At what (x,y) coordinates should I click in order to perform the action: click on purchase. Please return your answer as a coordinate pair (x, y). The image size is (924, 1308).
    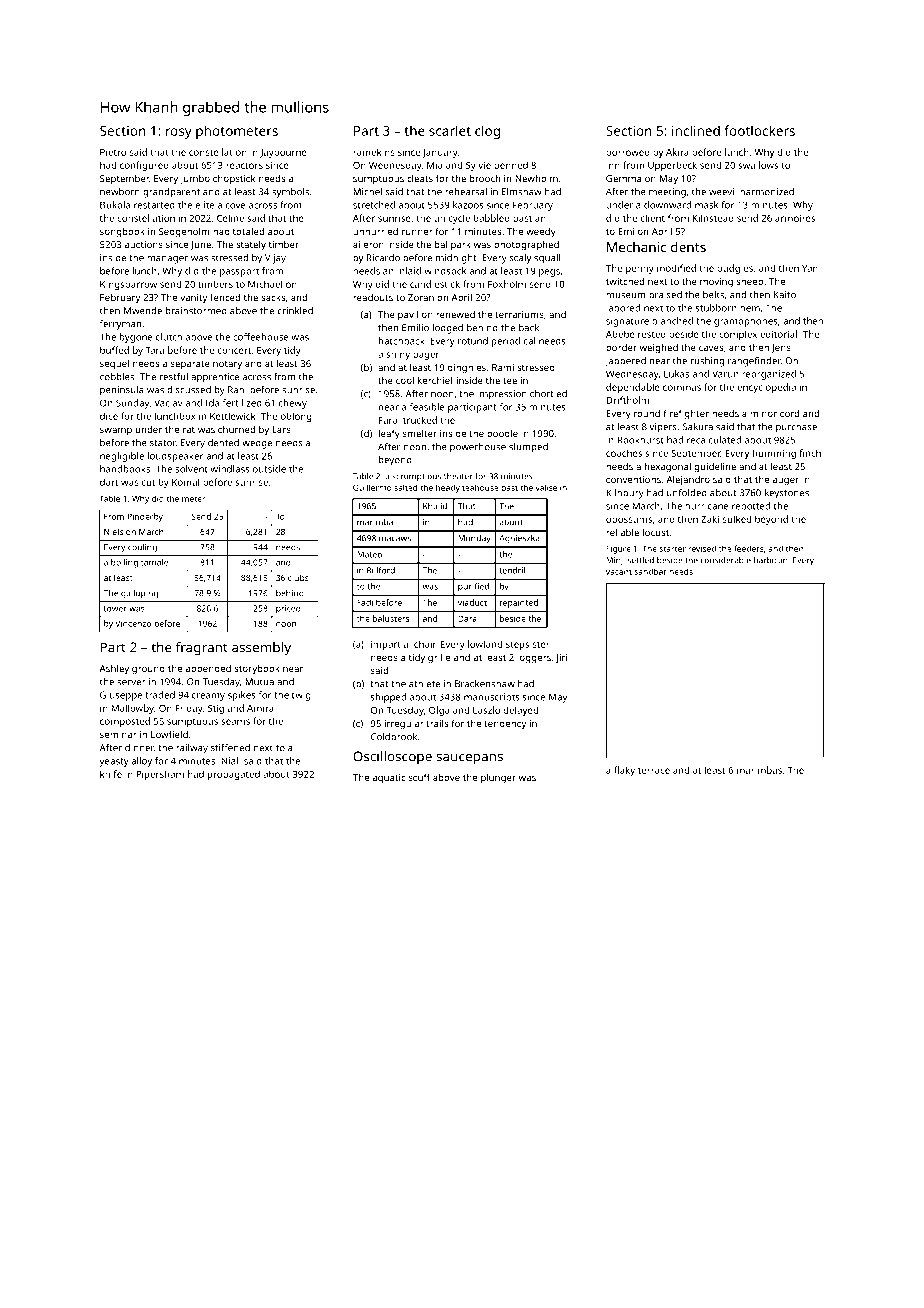
    Looking at the image, I should click on (796, 428).
